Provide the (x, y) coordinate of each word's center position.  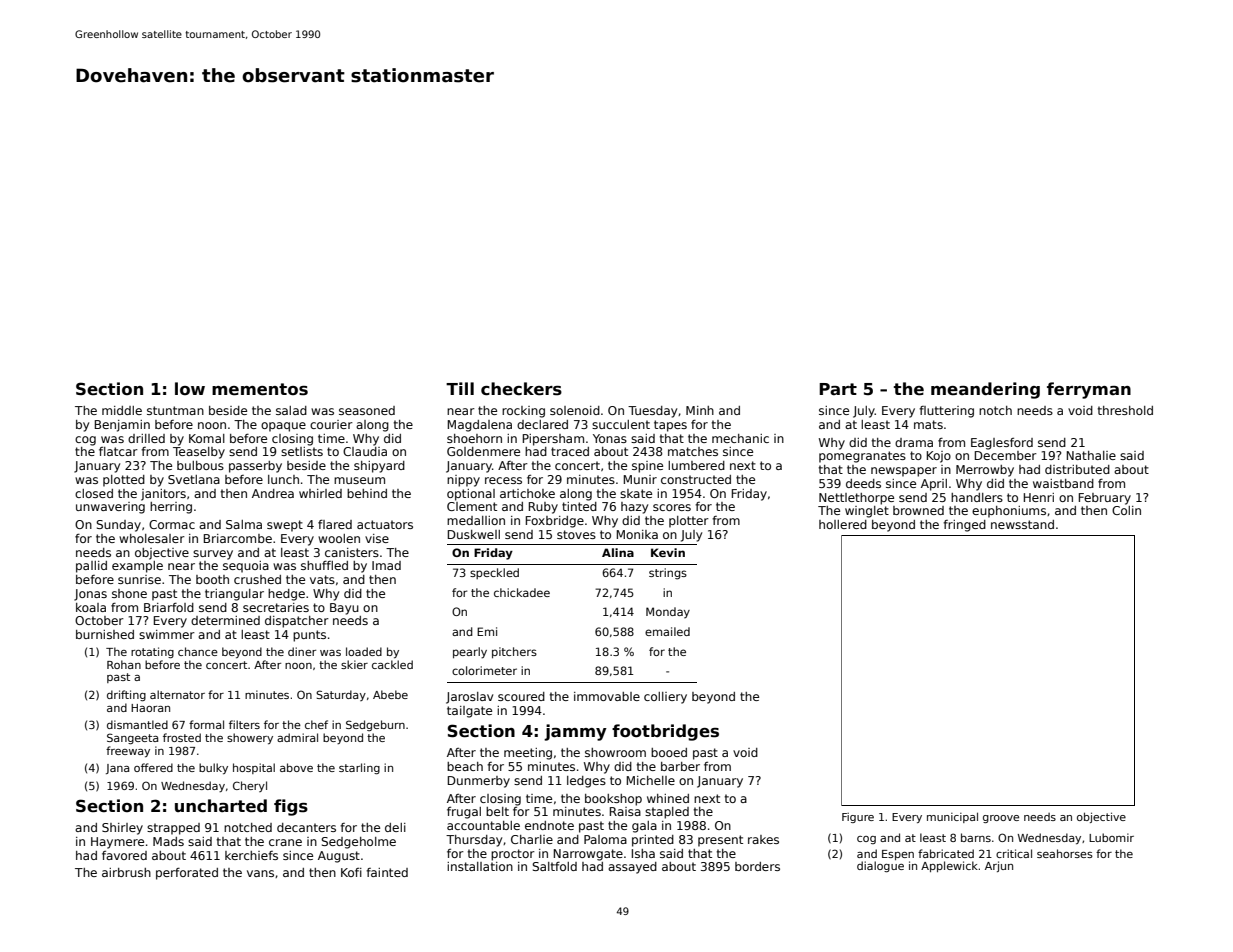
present (720, 841)
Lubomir (1111, 837)
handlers (977, 497)
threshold (1125, 410)
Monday (668, 612)
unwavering (110, 508)
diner (302, 651)
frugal (464, 813)
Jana (117, 769)
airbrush (126, 872)
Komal (207, 438)
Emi (487, 631)
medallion (476, 520)
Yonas (610, 438)
